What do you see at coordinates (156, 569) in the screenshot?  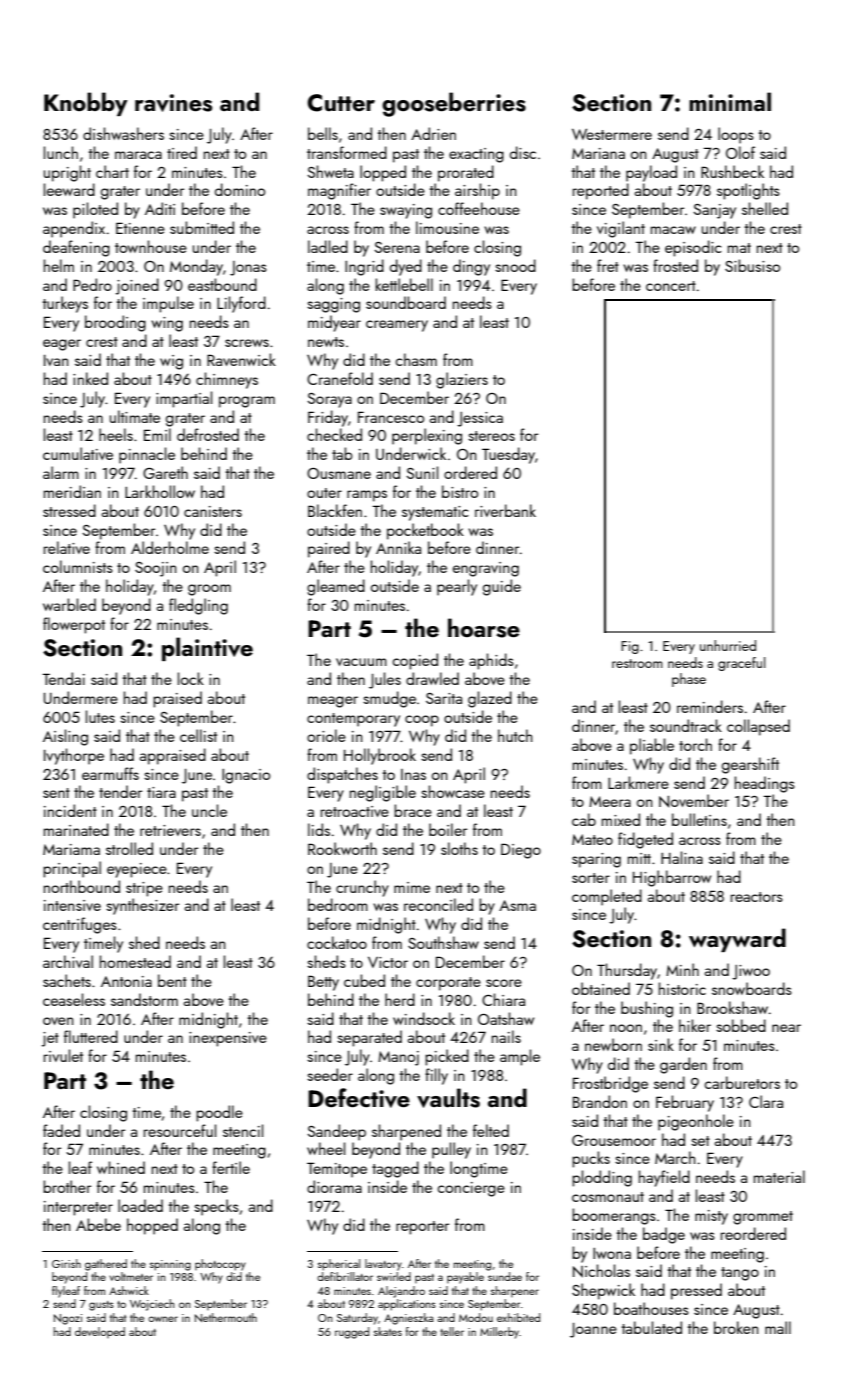 I see `Soojin` at bounding box center [156, 569].
